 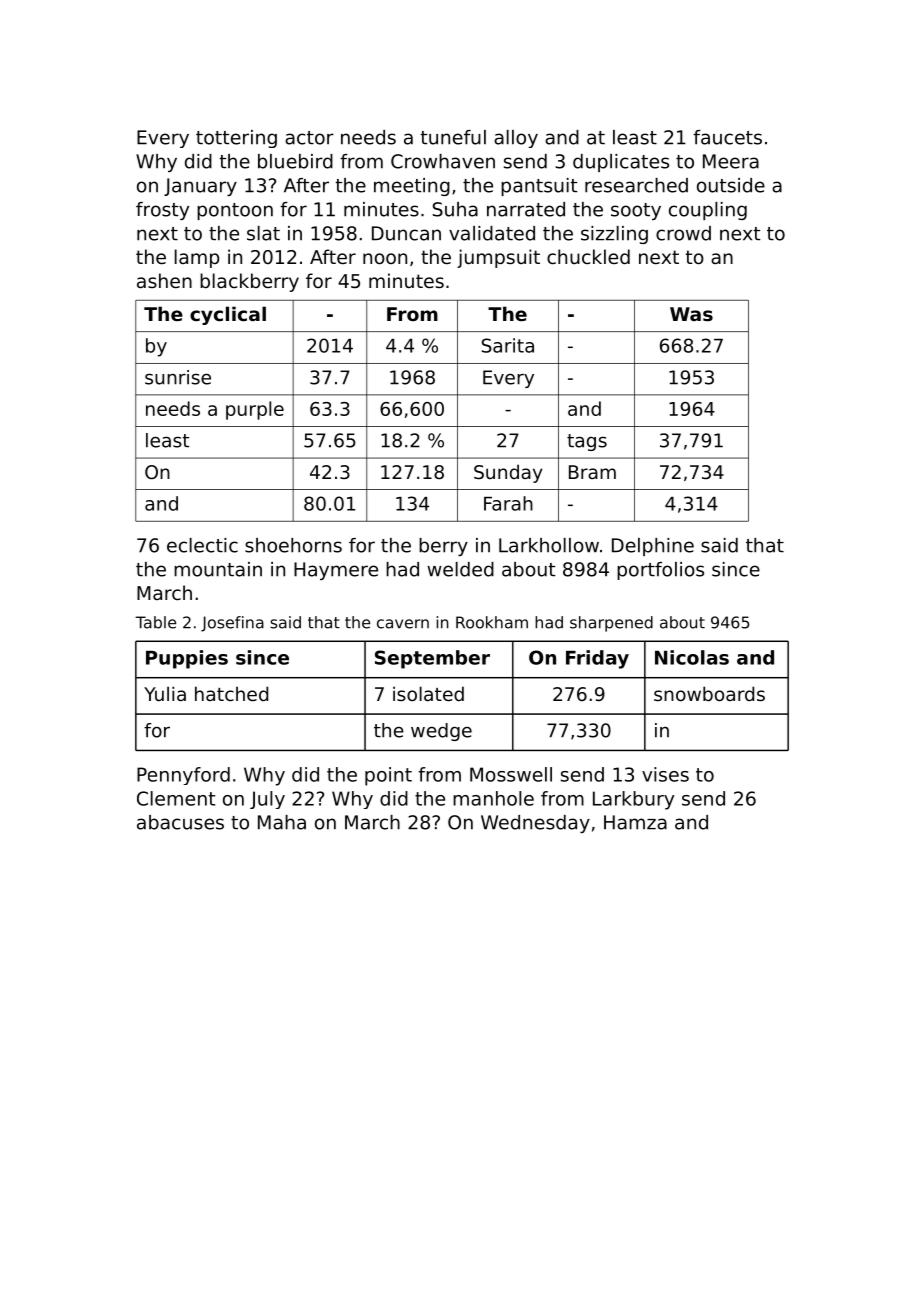 I want to click on Hamza, so click(x=635, y=822).
